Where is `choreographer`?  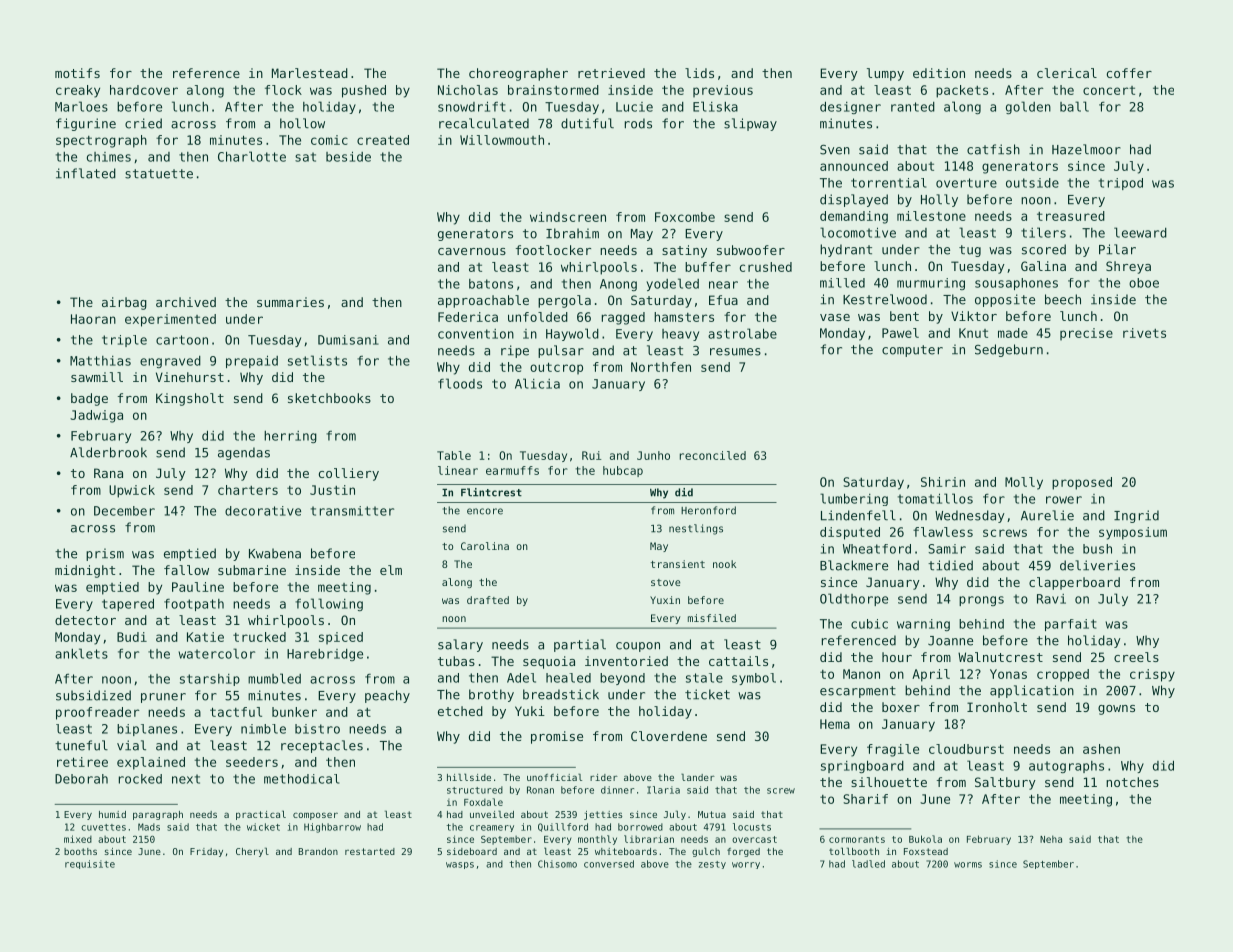
choreographer is located at coordinates (518, 74).
